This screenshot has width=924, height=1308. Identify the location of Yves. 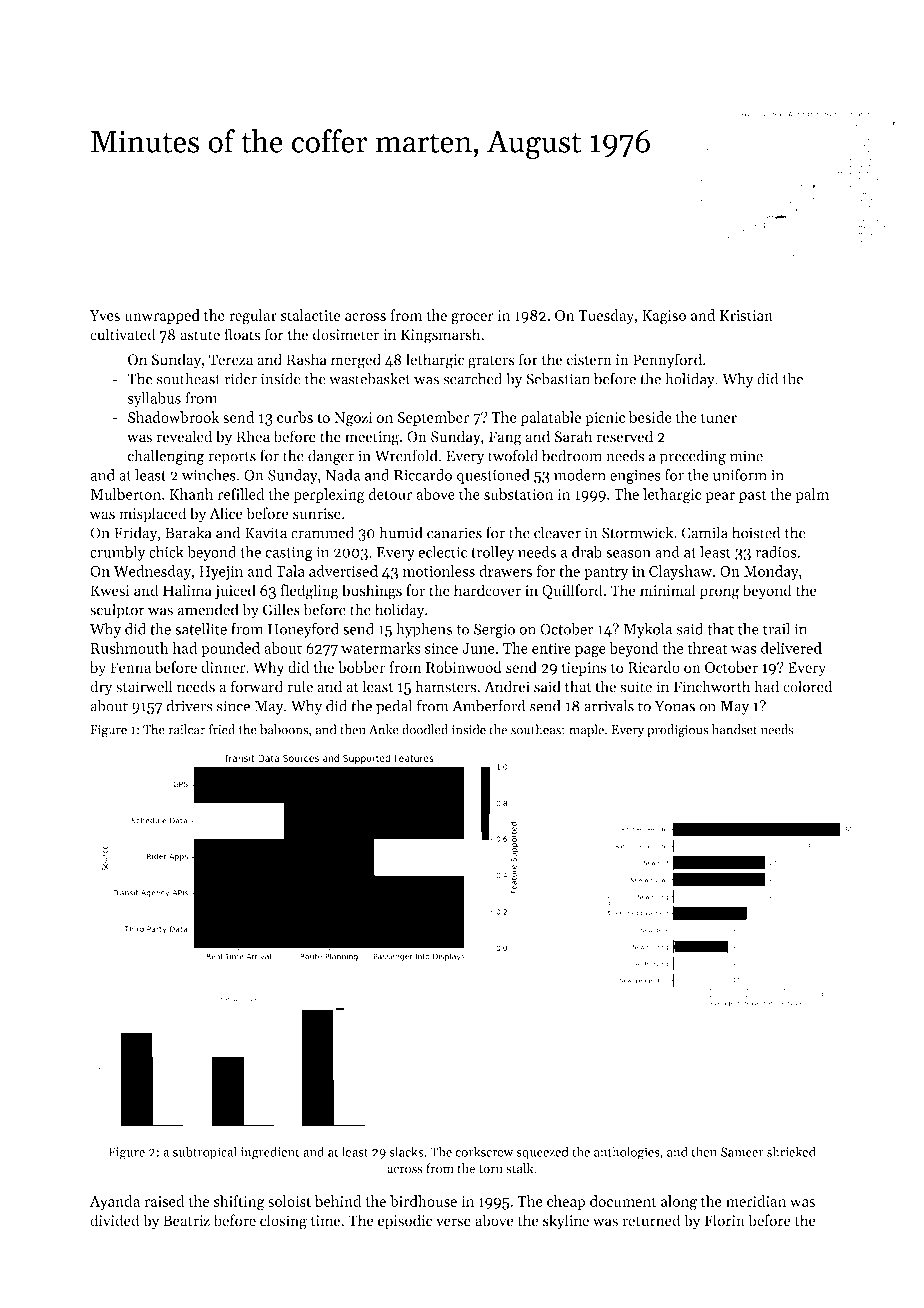
(104, 315).
